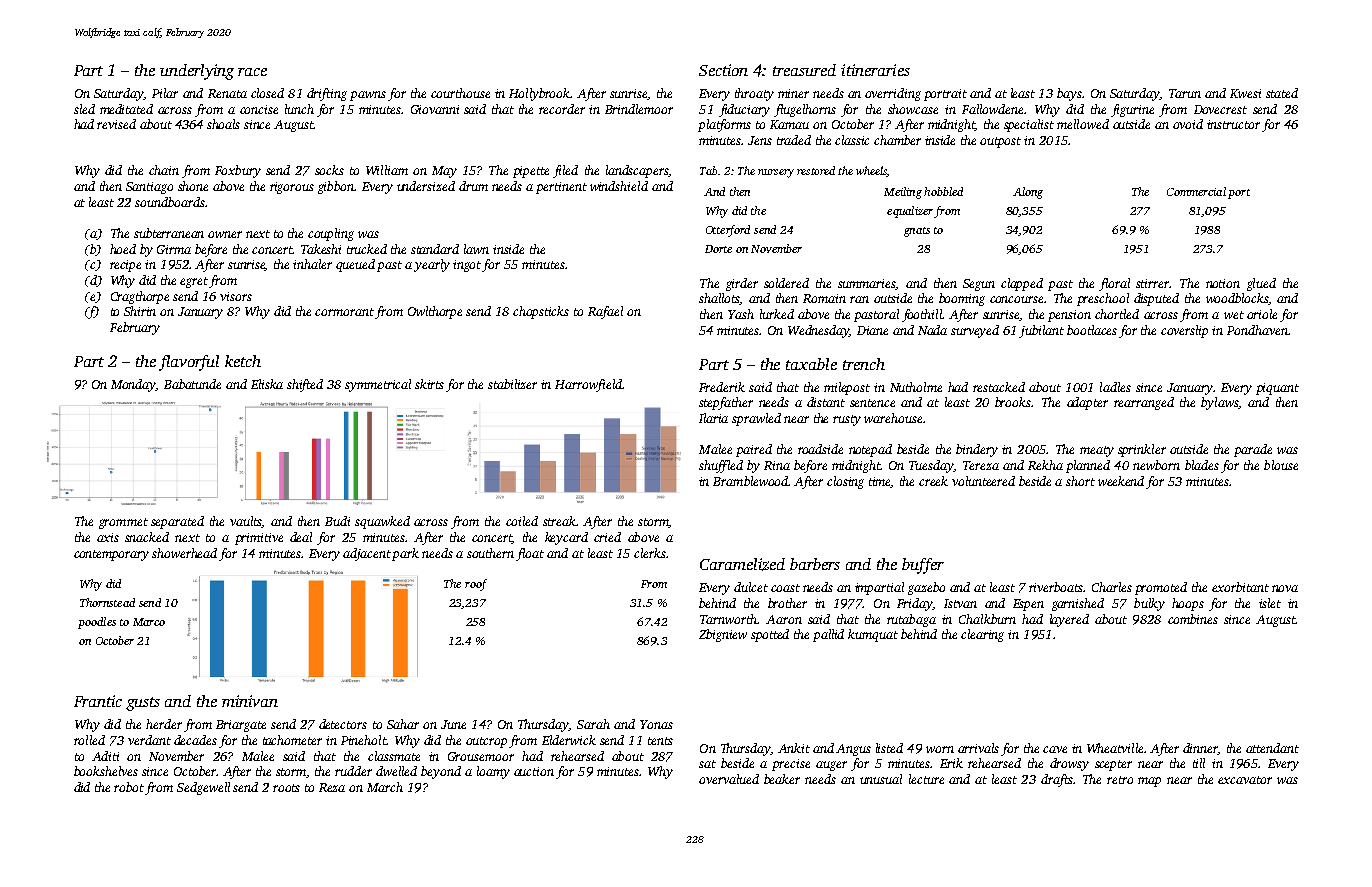 The image size is (1372, 887). What do you see at coordinates (541, 312) in the screenshot?
I see `chopsticks` at bounding box center [541, 312].
